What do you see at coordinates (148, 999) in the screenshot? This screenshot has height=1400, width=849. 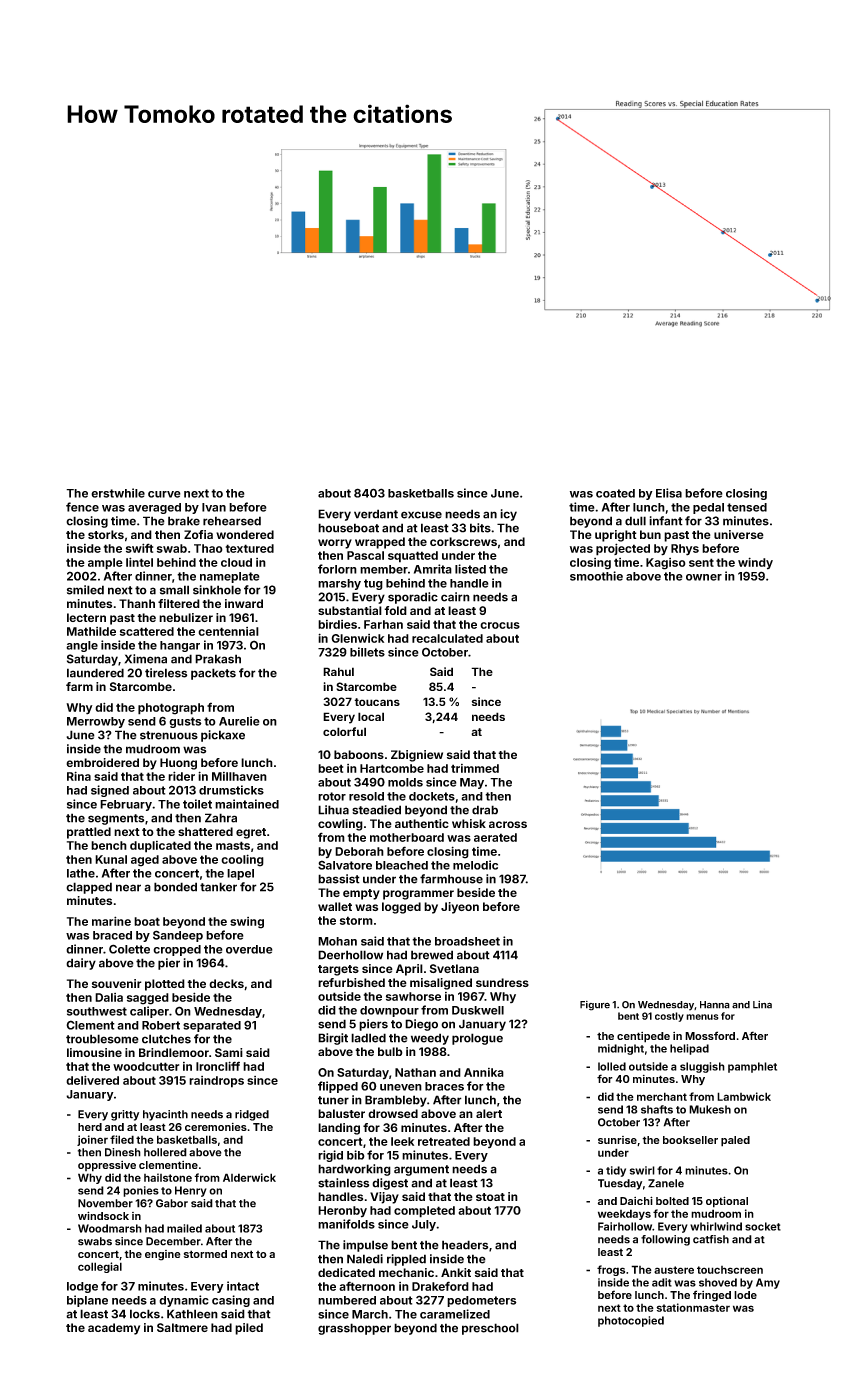 I see `sagged` at bounding box center [148, 999].
